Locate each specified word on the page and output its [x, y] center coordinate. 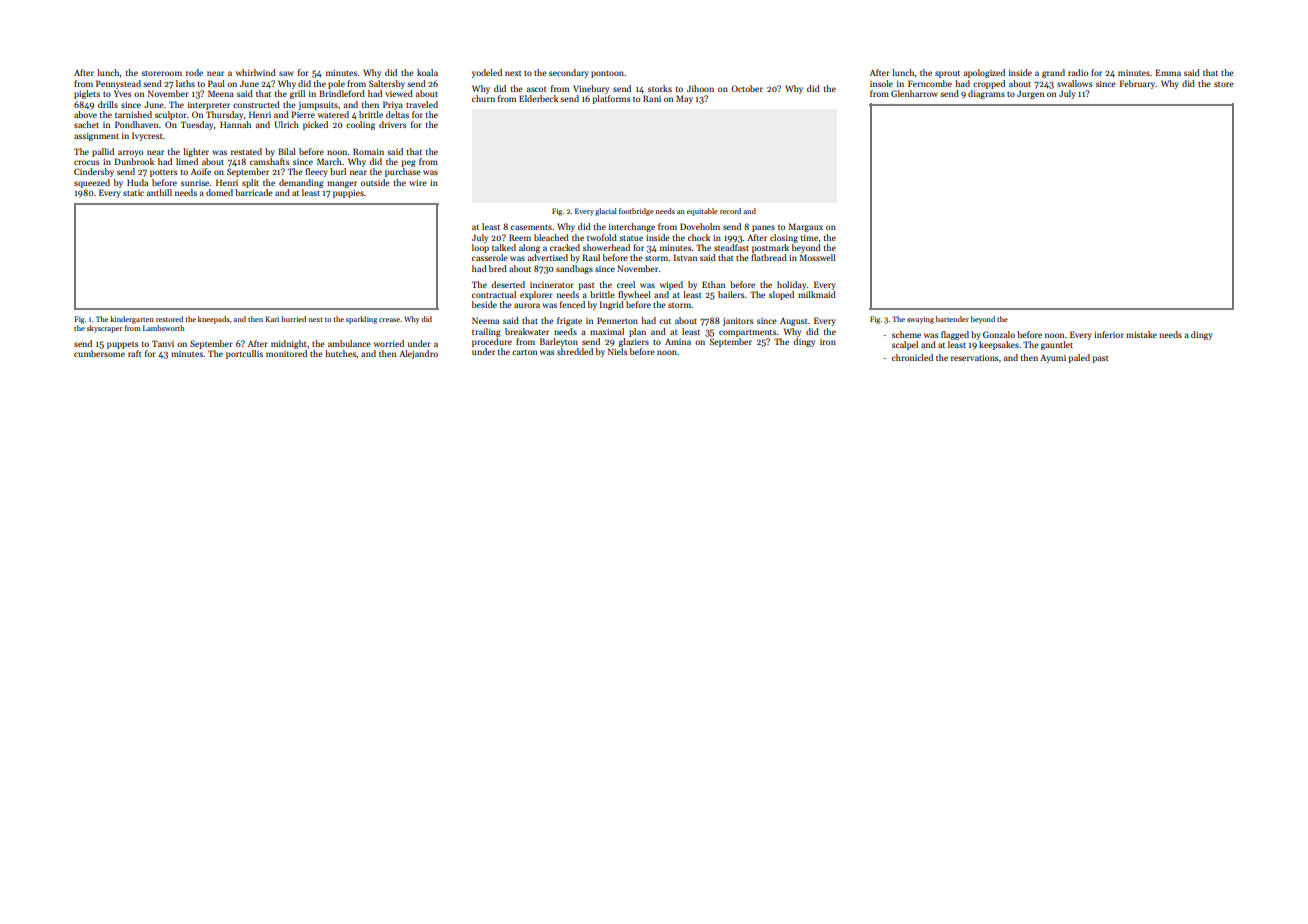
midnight [289, 344]
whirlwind [256, 72]
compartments [748, 333]
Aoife [201, 171]
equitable [702, 212]
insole [881, 83]
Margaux [805, 227]
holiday [791, 285]
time [809, 238]
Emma [1168, 72]
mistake [1141, 334]
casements [531, 227]
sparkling [361, 320]
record [730, 211]
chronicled [912, 357]
